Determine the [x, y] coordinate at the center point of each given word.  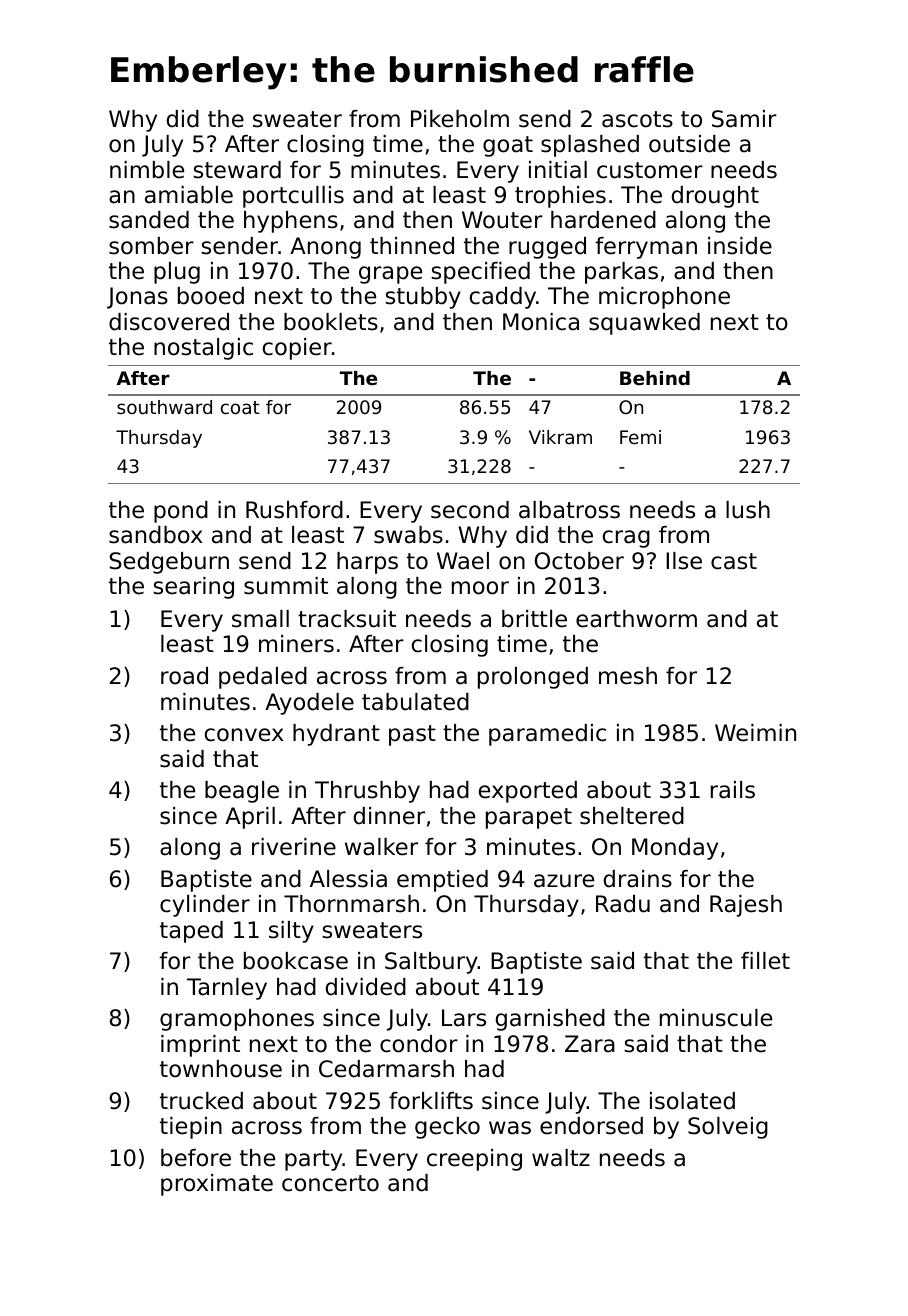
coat [240, 407]
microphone [664, 298]
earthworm [636, 619]
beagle [242, 792]
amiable [189, 195]
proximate [217, 1185]
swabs [408, 535]
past [412, 735]
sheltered [632, 816]
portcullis [293, 197]
